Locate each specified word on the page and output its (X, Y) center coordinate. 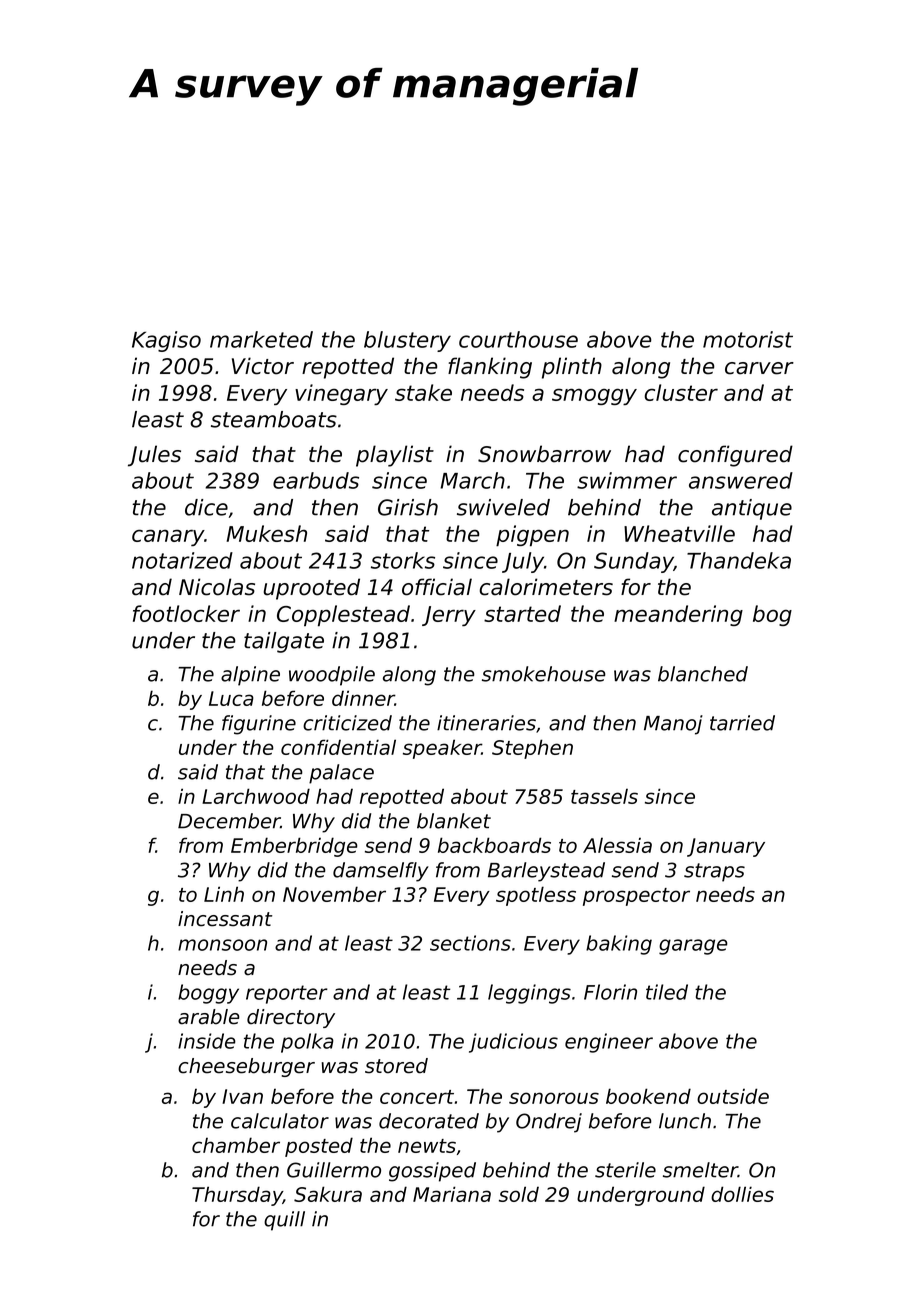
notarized (182, 560)
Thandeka (739, 560)
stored (396, 1066)
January (726, 847)
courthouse (518, 339)
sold (519, 1194)
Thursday (237, 1196)
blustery (407, 341)
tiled (667, 992)
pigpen (532, 536)
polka (307, 1043)
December (229, 821)
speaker (442, 749)
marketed (261, 339)
